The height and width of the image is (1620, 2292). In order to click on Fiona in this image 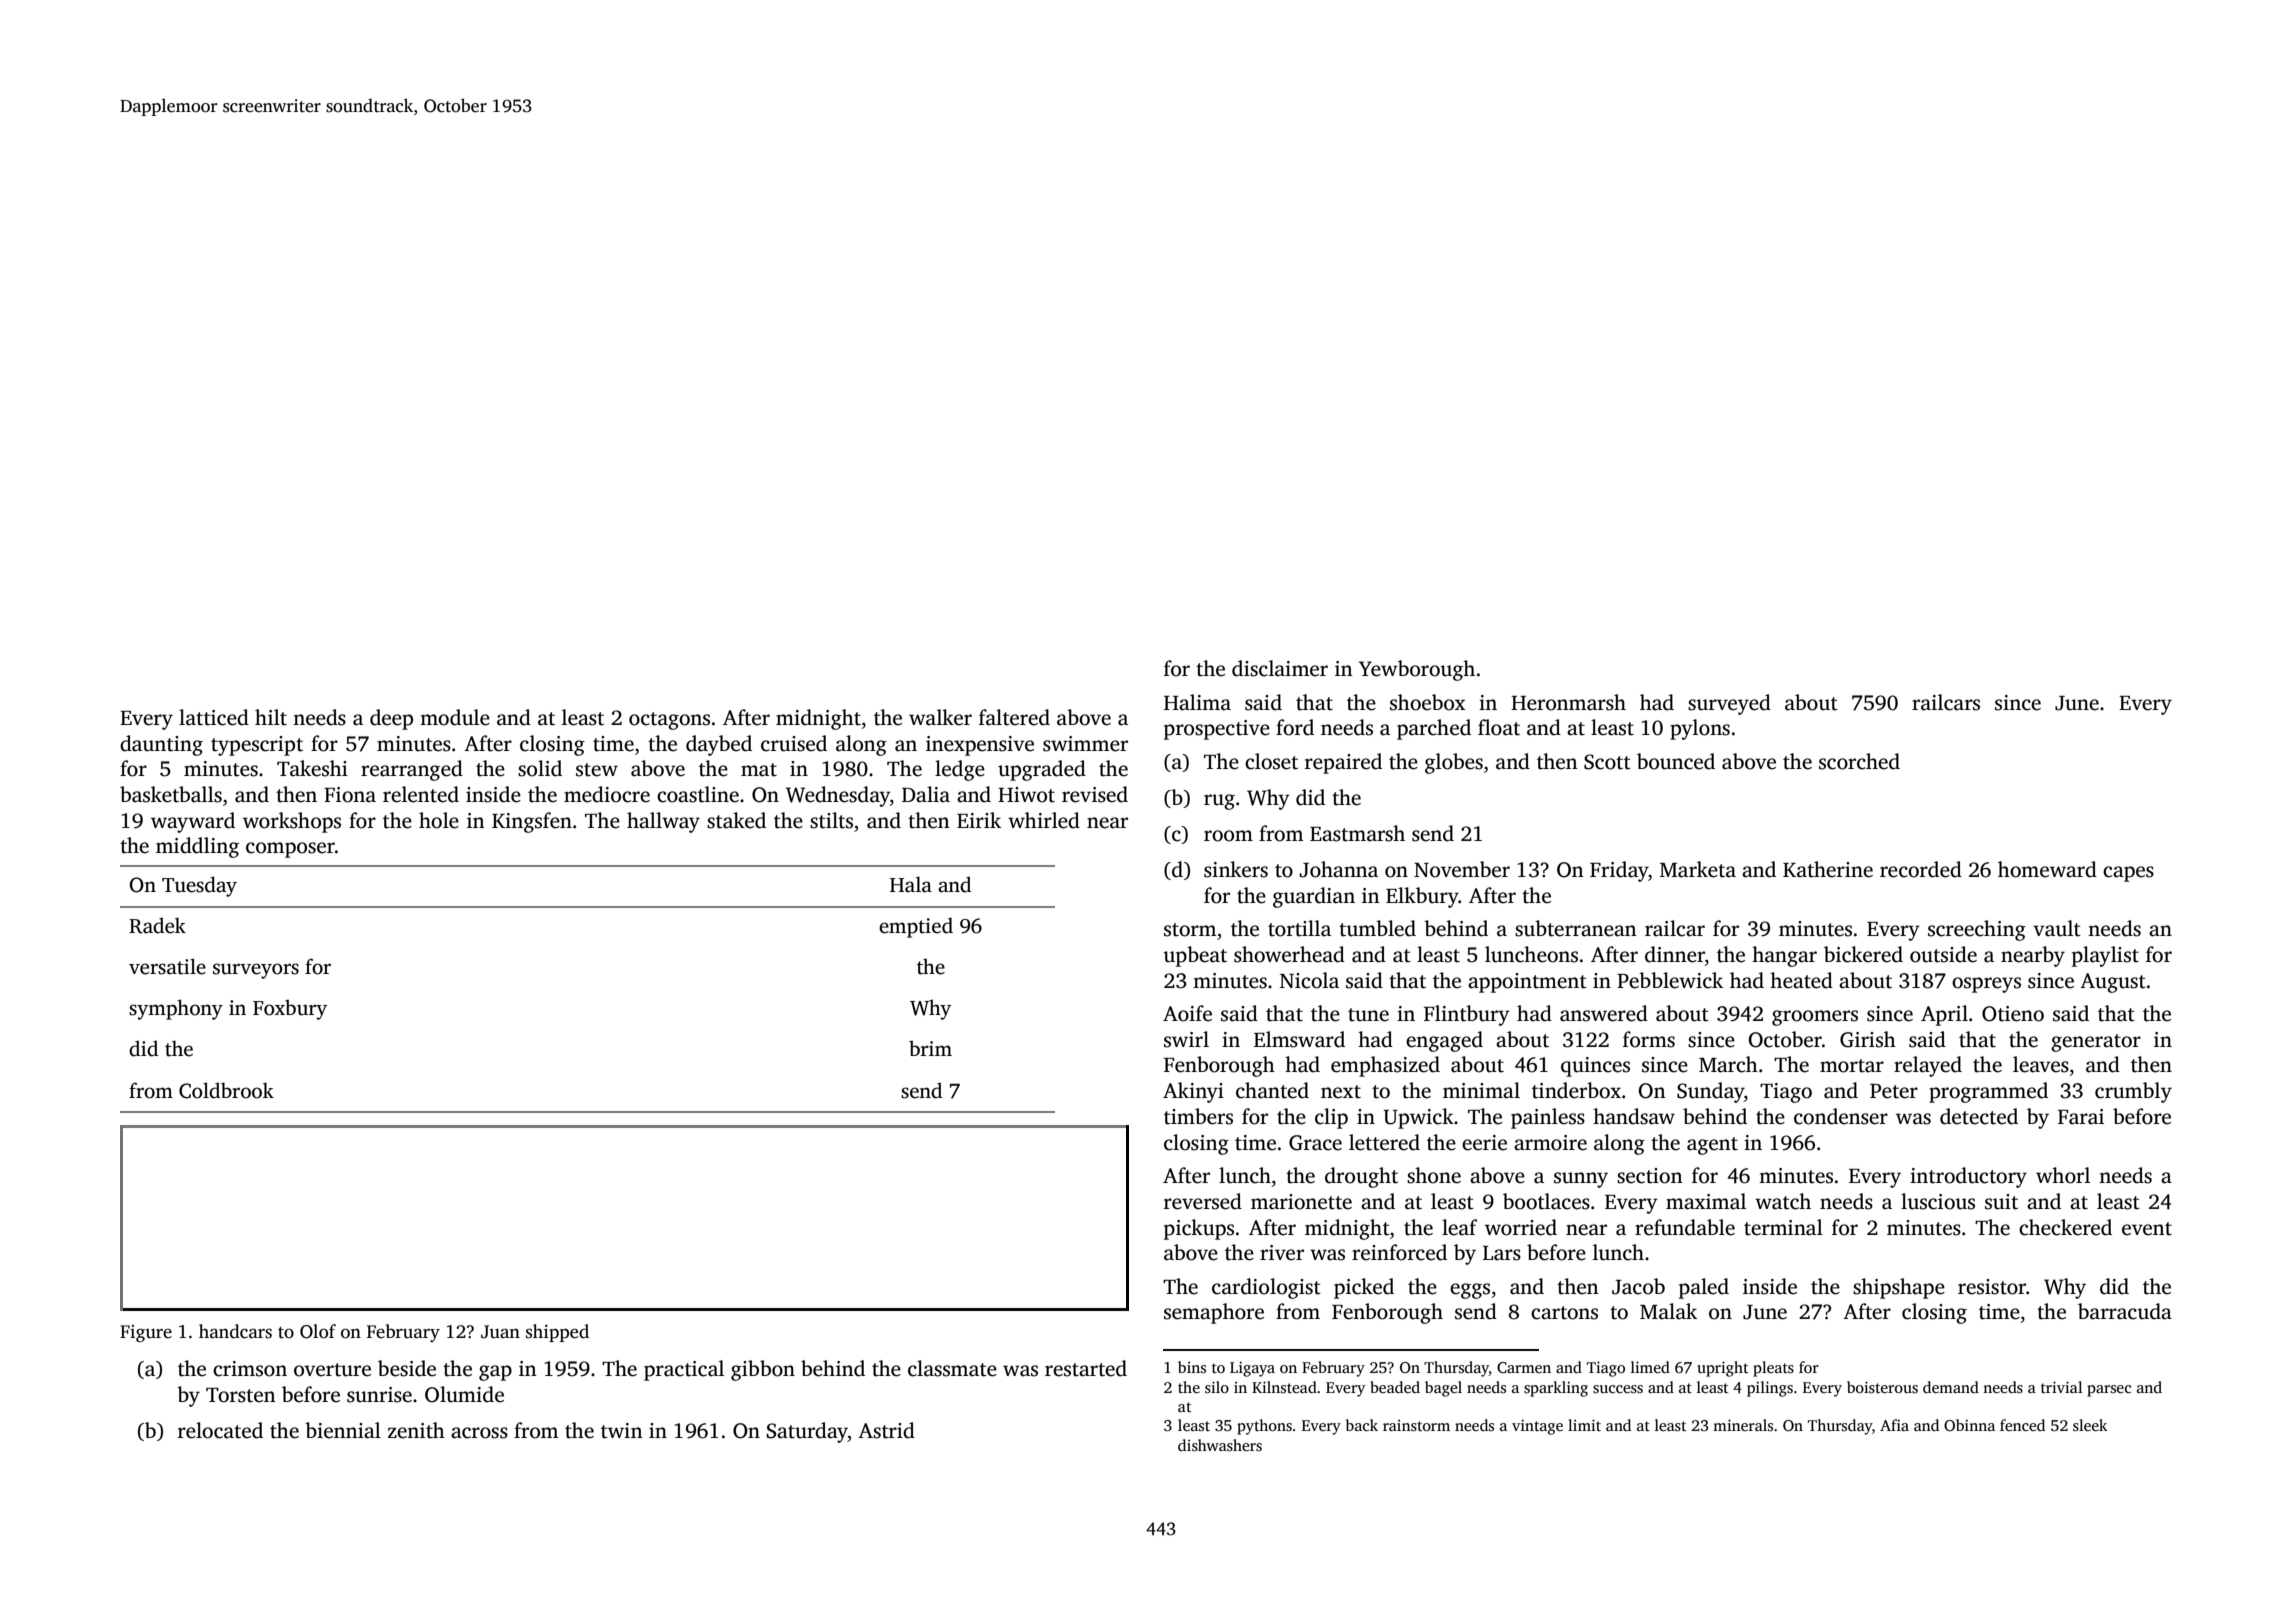, I will do `click(350, 795)`.
